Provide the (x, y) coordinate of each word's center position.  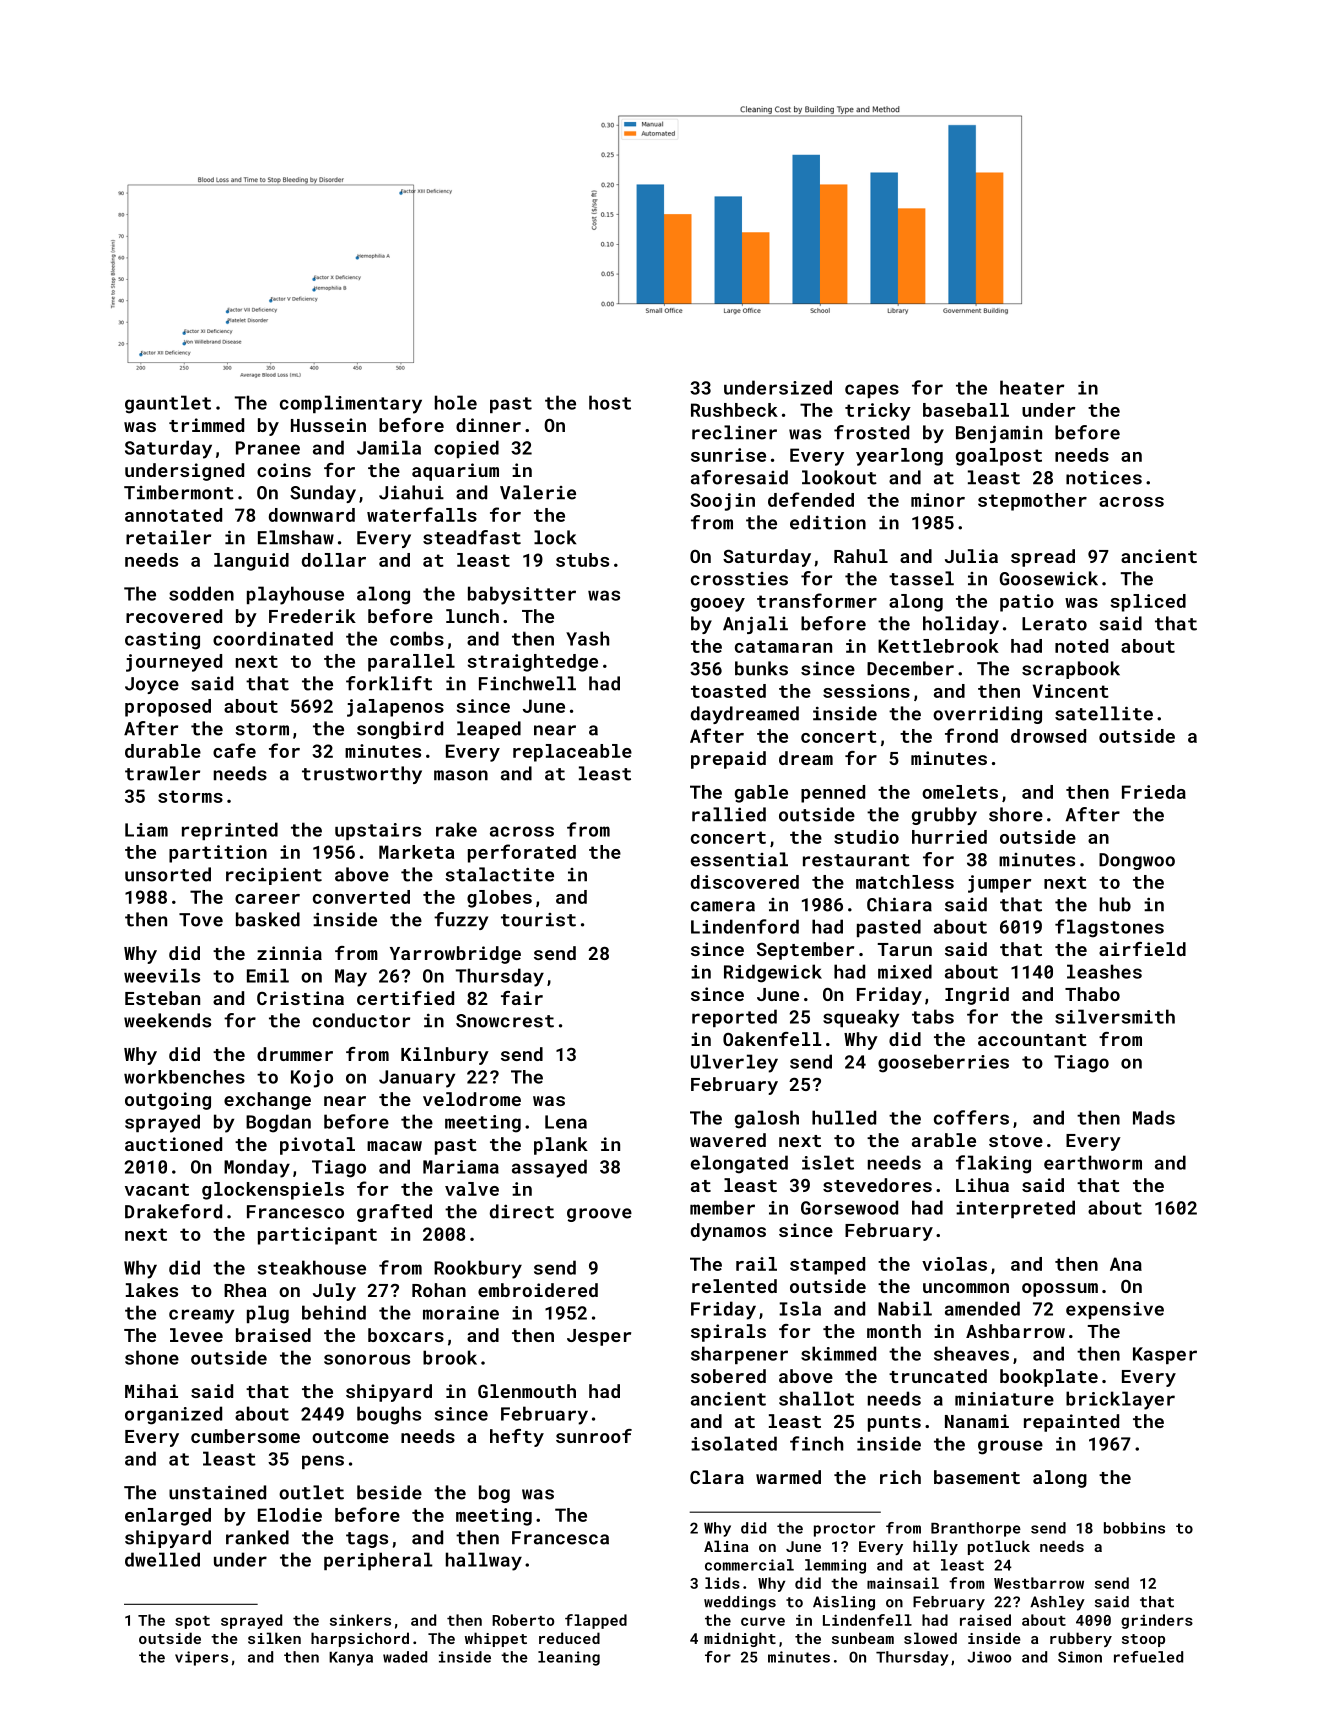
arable (944, 1140)
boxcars (406, 1335)
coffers (971, 1117)
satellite (1104, 713)
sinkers (360, 1620)
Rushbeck (734, 410)
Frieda (1154, 792)
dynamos (728, 1232)
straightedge (533, 663)
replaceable (572, 753)
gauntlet (168, 404)
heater (1032, 387)
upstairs (378, 831)
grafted (394, 1213)
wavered (728, 1140)
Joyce (152, 685)
